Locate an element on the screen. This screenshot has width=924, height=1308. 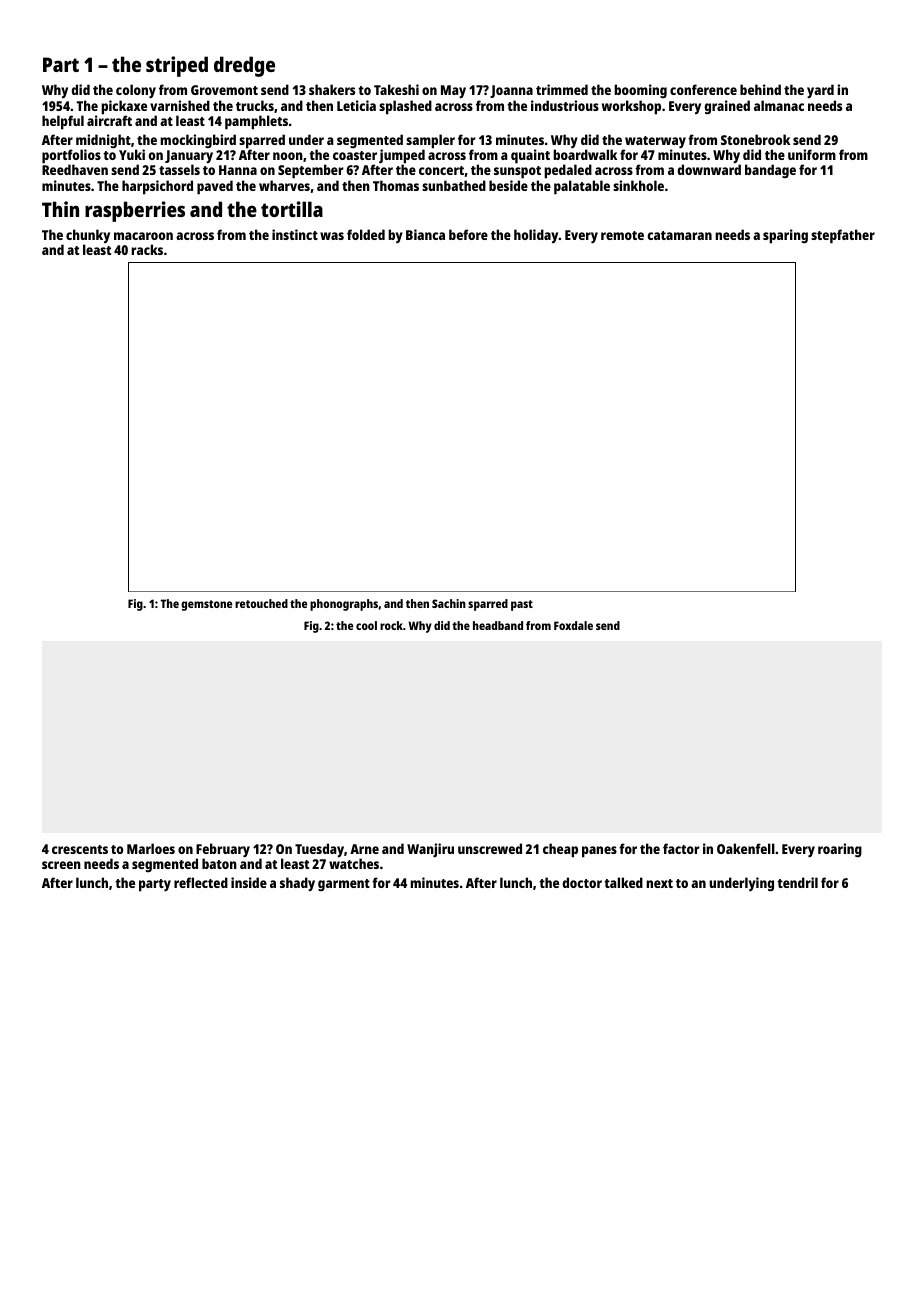
cool is located at coordinates (366, 625).
